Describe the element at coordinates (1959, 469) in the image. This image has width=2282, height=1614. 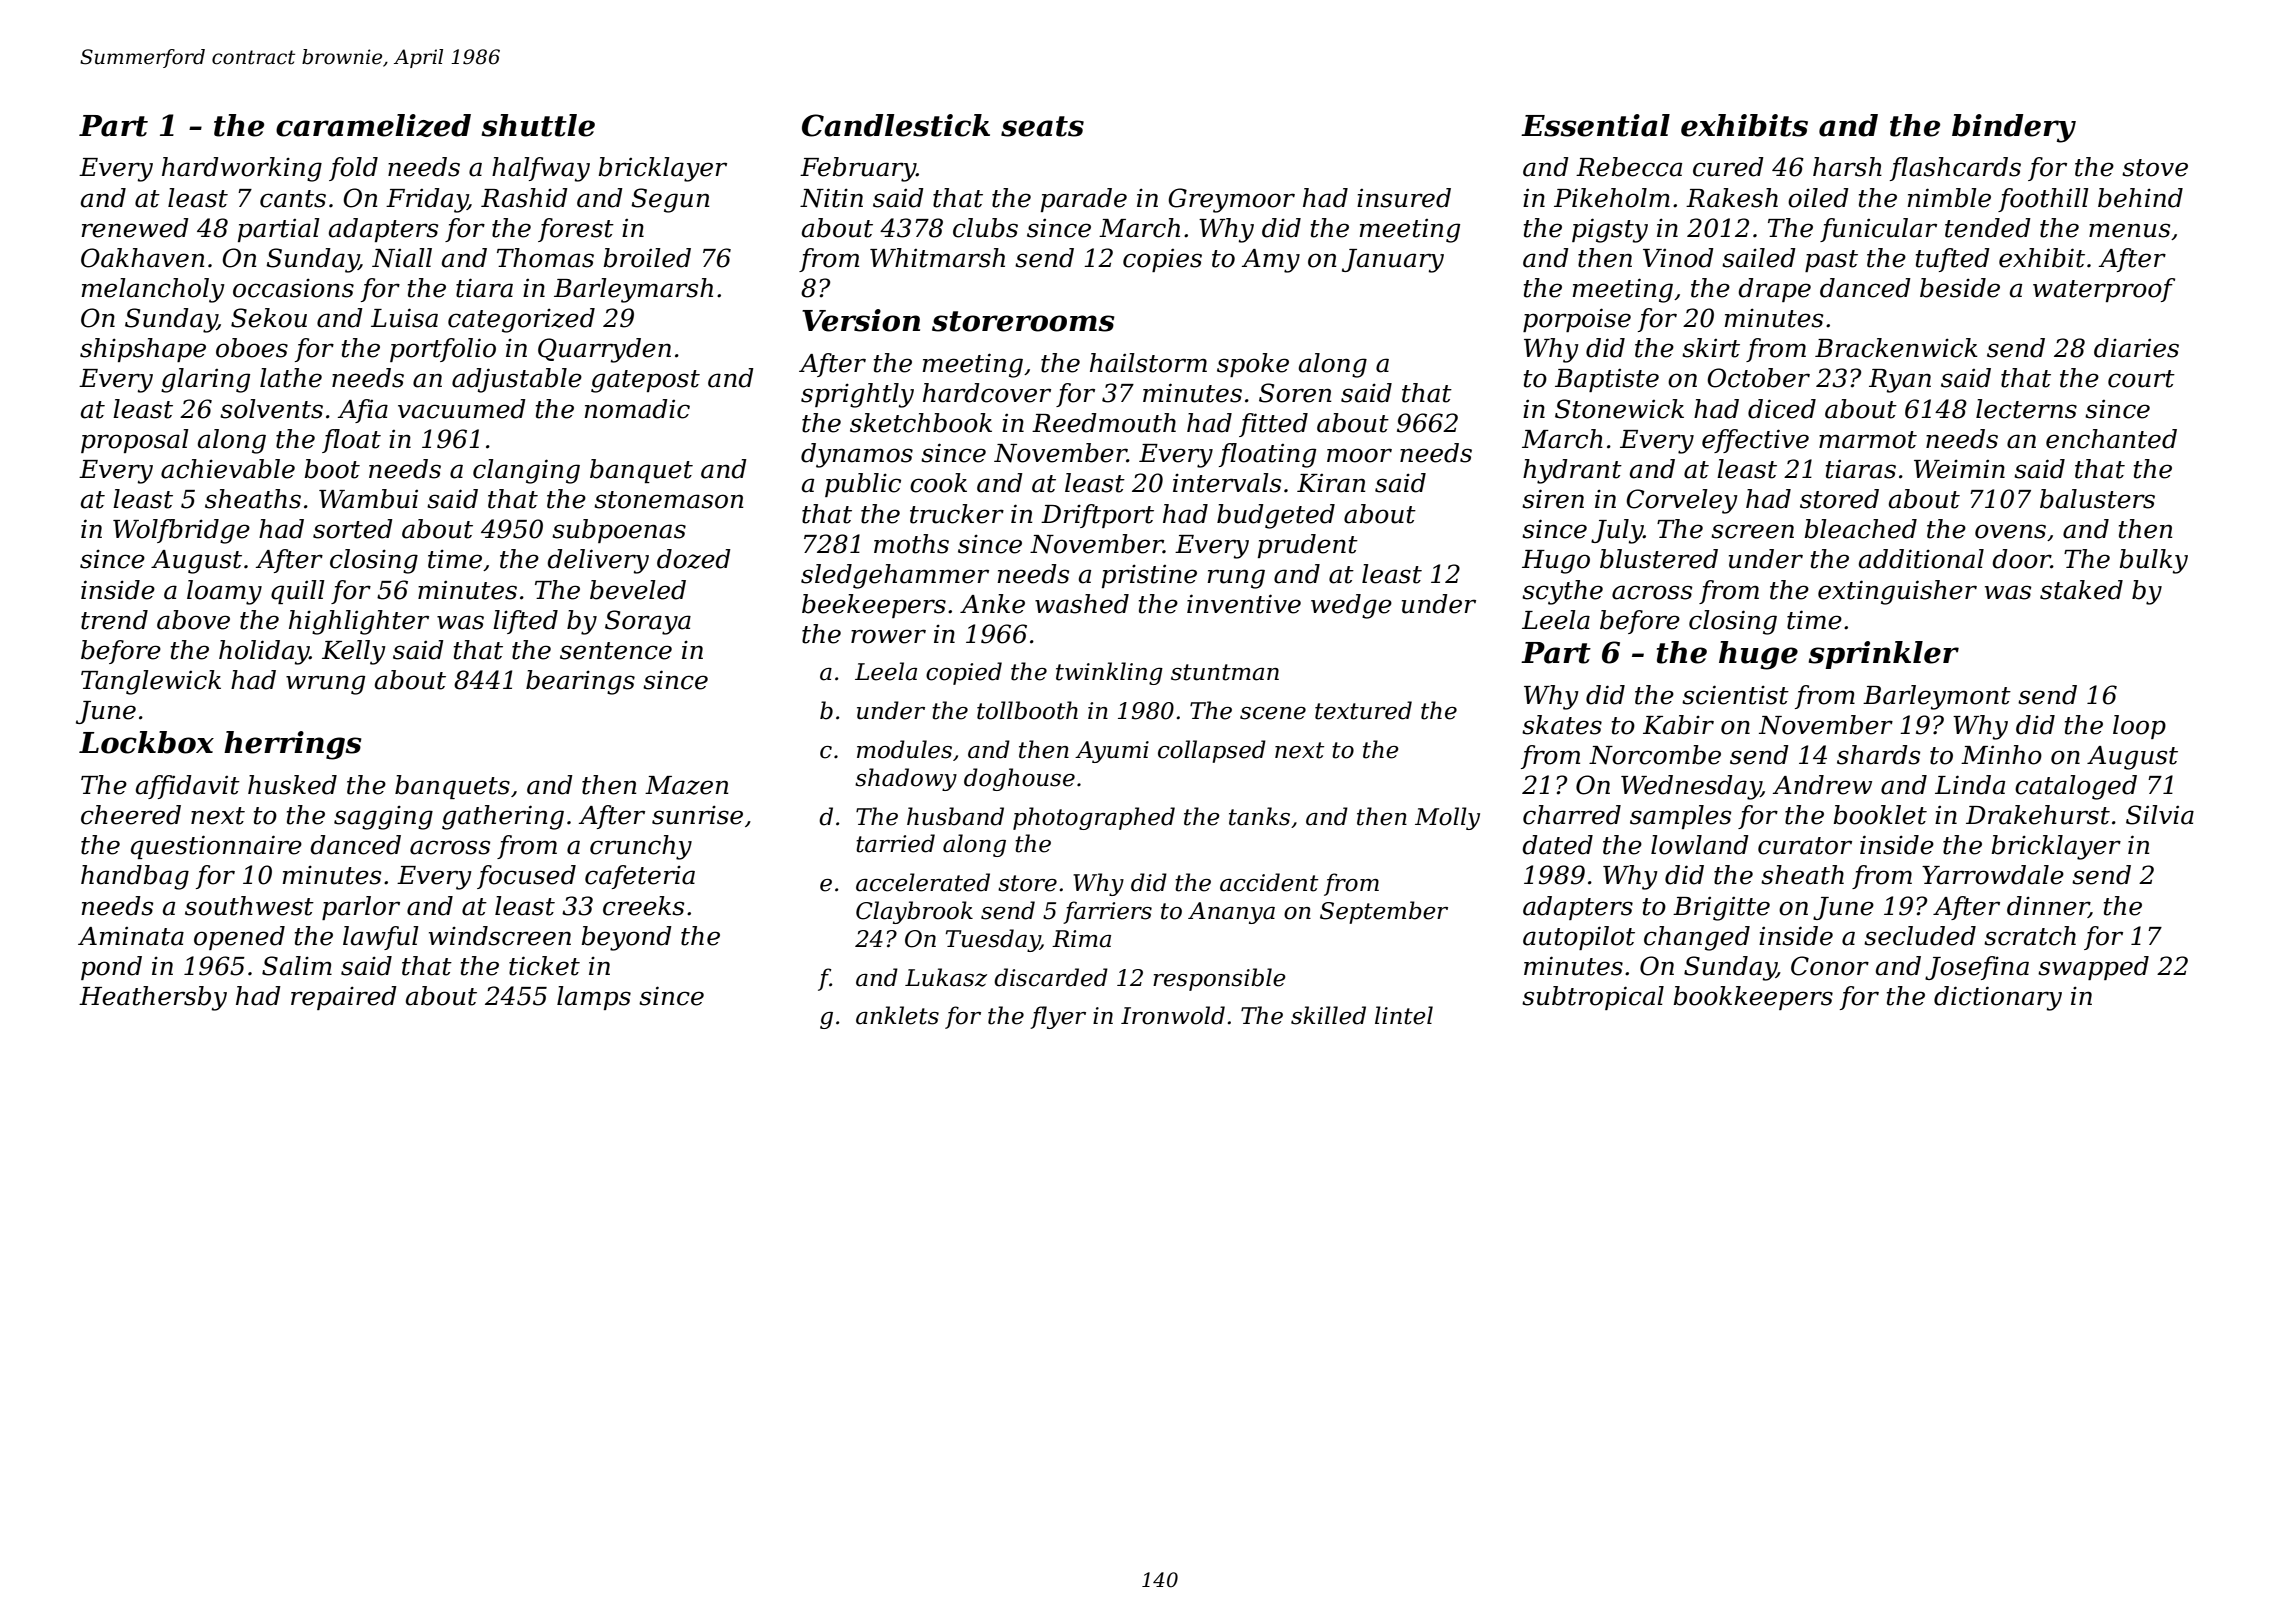
I see `Weimin` at that location.
